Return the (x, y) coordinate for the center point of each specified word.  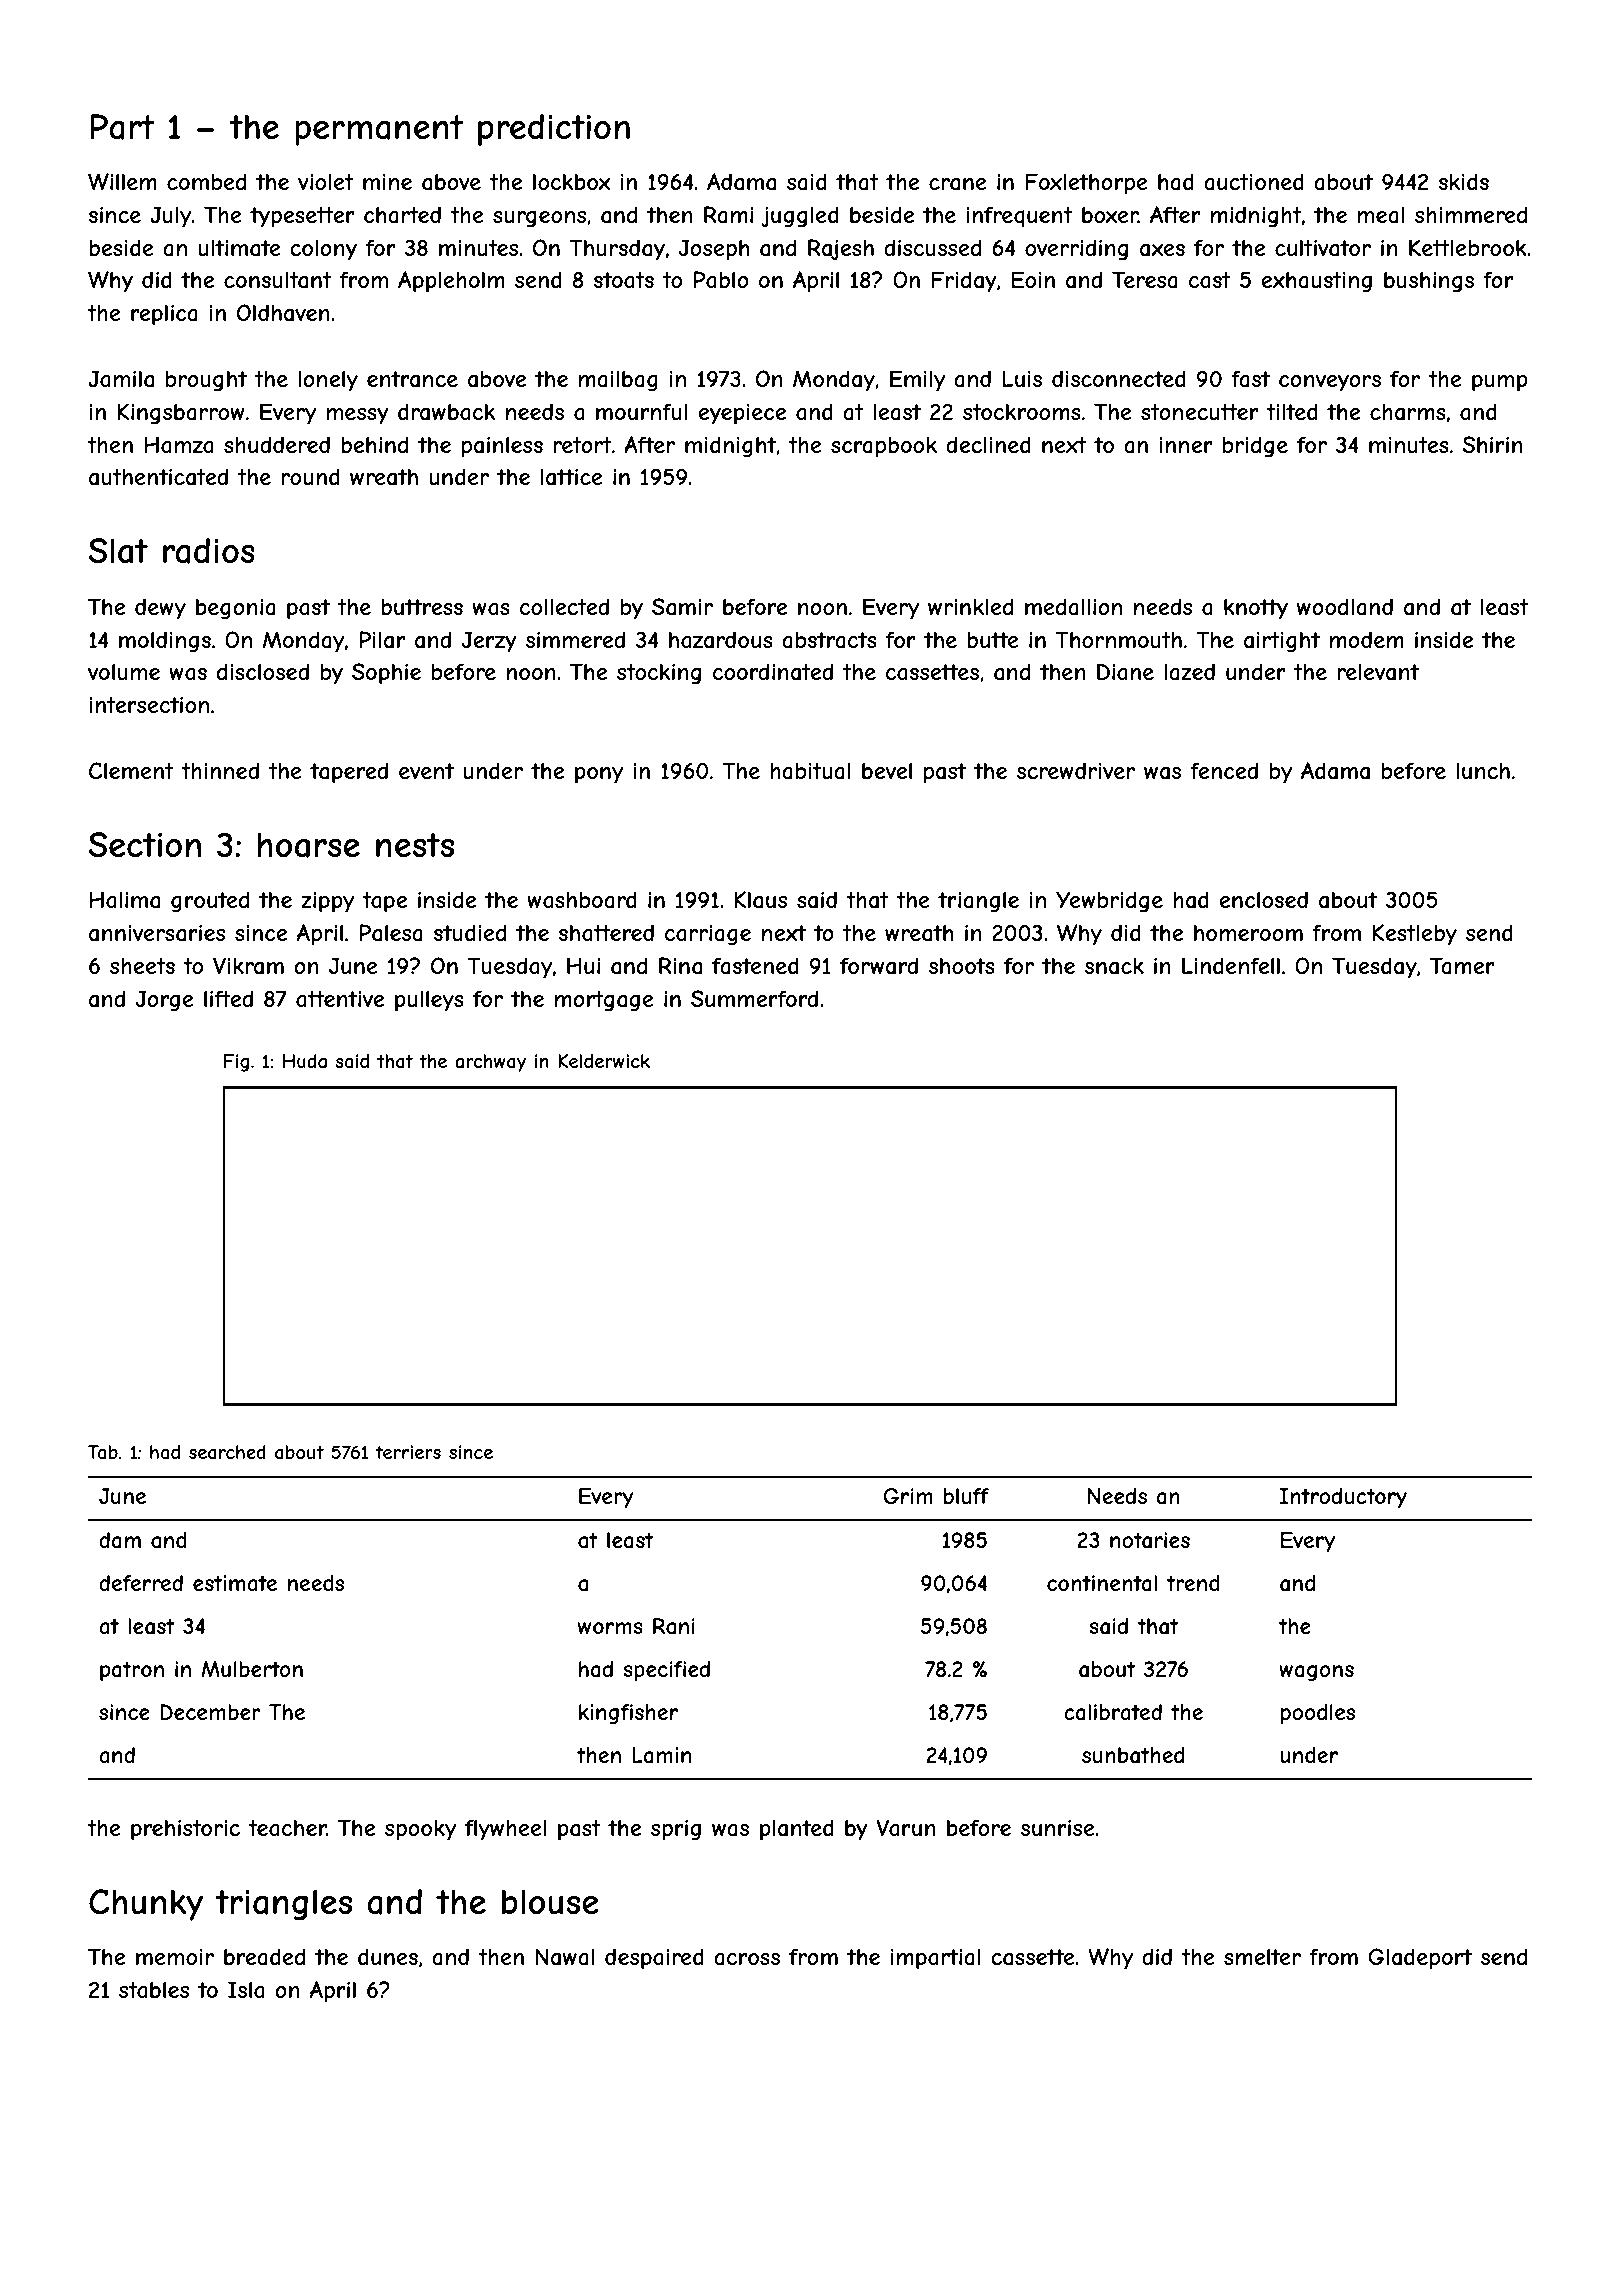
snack (1114, 966)
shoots (962, 965)
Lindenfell (1231, 965)
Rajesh (841, 249)
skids (1463, 181)
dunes (388, 1956)
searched (227, 1452)
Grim (908, 1496)
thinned (220, 770)
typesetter (302, 217)
